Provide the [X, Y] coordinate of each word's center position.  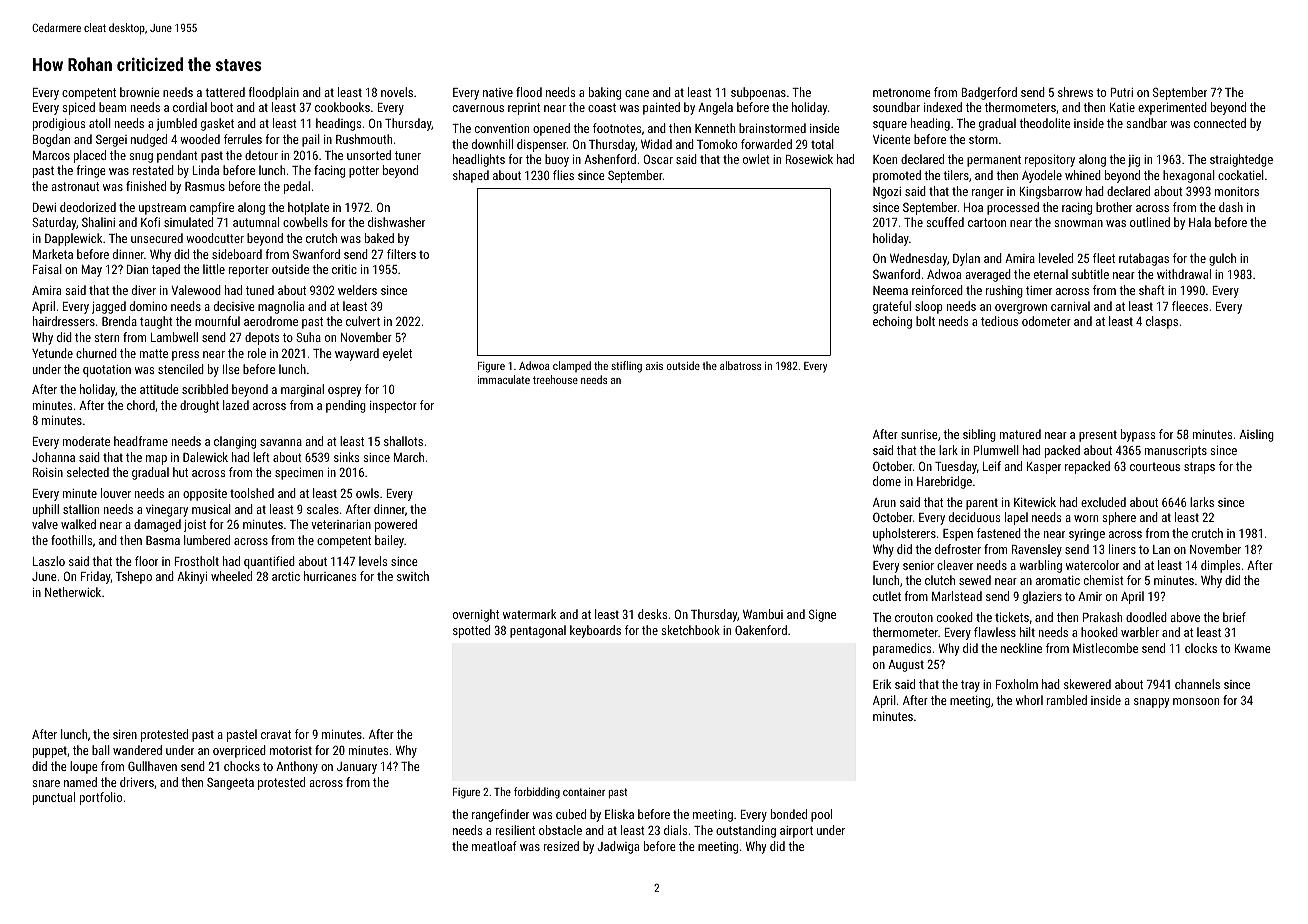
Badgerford [989, 93]
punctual [54, 798]
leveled [1056, 258]
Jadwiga [618, 847]
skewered [1087, 684]
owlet [756, 159]
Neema [890, 290]
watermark [529, 614]
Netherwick [73, 592]
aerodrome [271, 321]
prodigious [59, 124]
